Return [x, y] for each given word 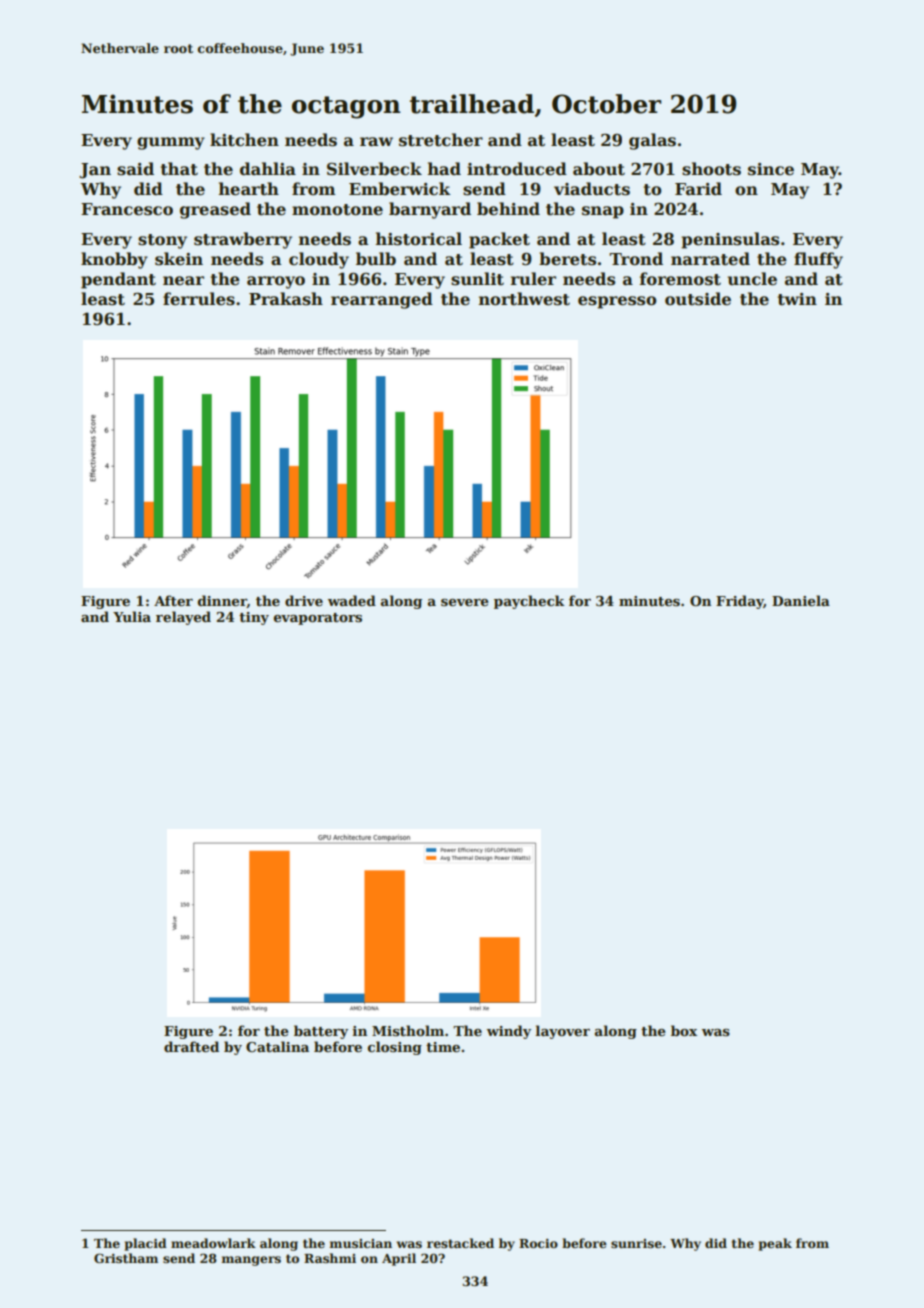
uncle [752, 279]
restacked [460, 1243]
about [599, 169]
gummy [171, 143]
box [684, 1030]
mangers [251, 1261]
